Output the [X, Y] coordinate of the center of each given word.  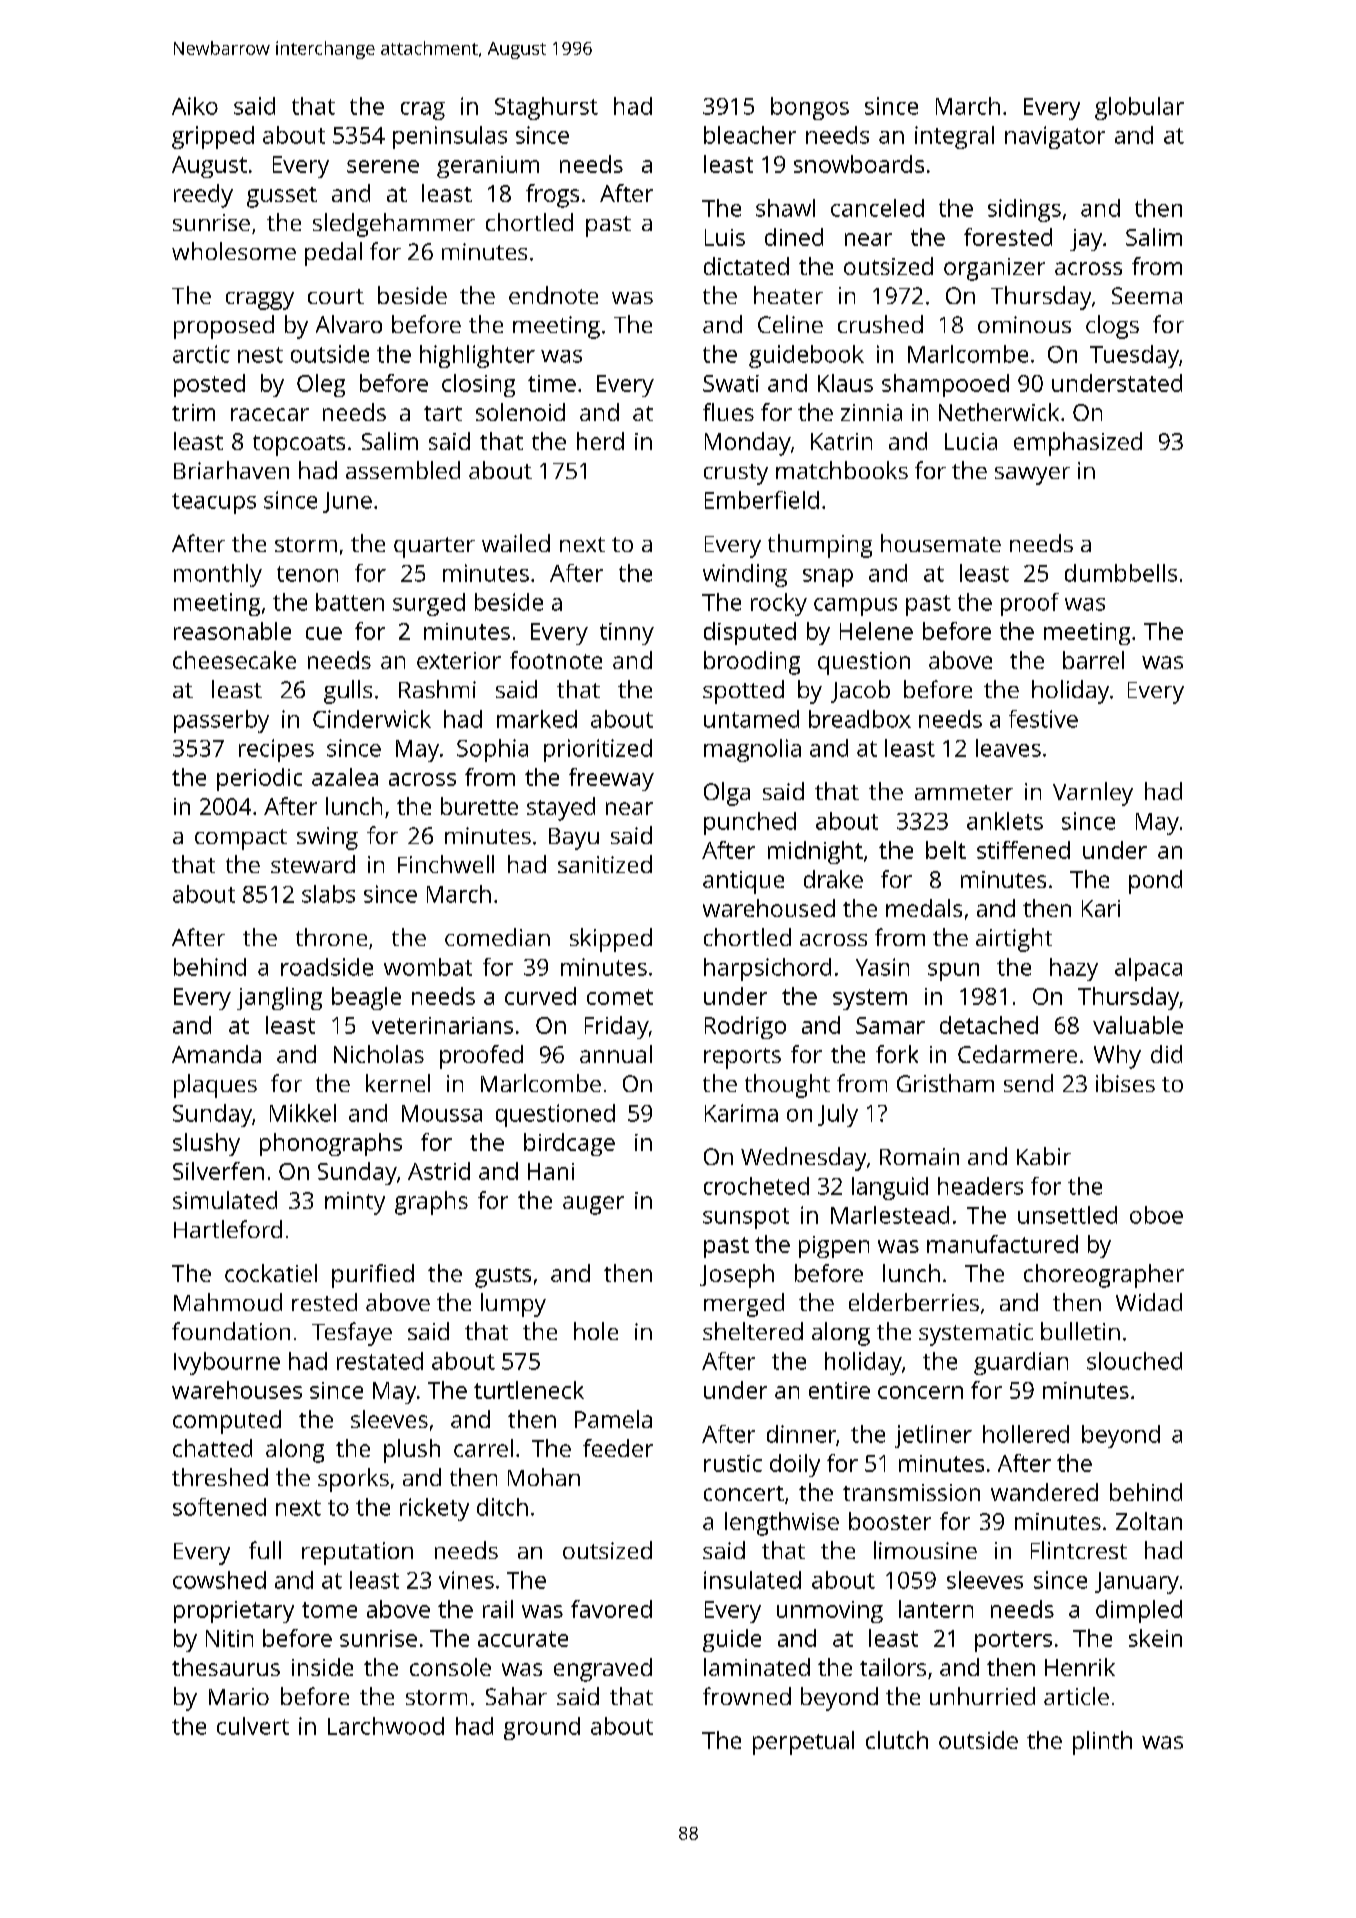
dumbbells [1121, 573]
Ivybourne [227, 1363]
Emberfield [762, 500]
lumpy [513, 1305]
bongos [810, 108]
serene [383, 166]
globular [1139, 108]
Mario [239, 1696]
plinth [1102, 1743]
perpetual [803, 1743]
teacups [214, 503]
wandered [1044, 1492]
